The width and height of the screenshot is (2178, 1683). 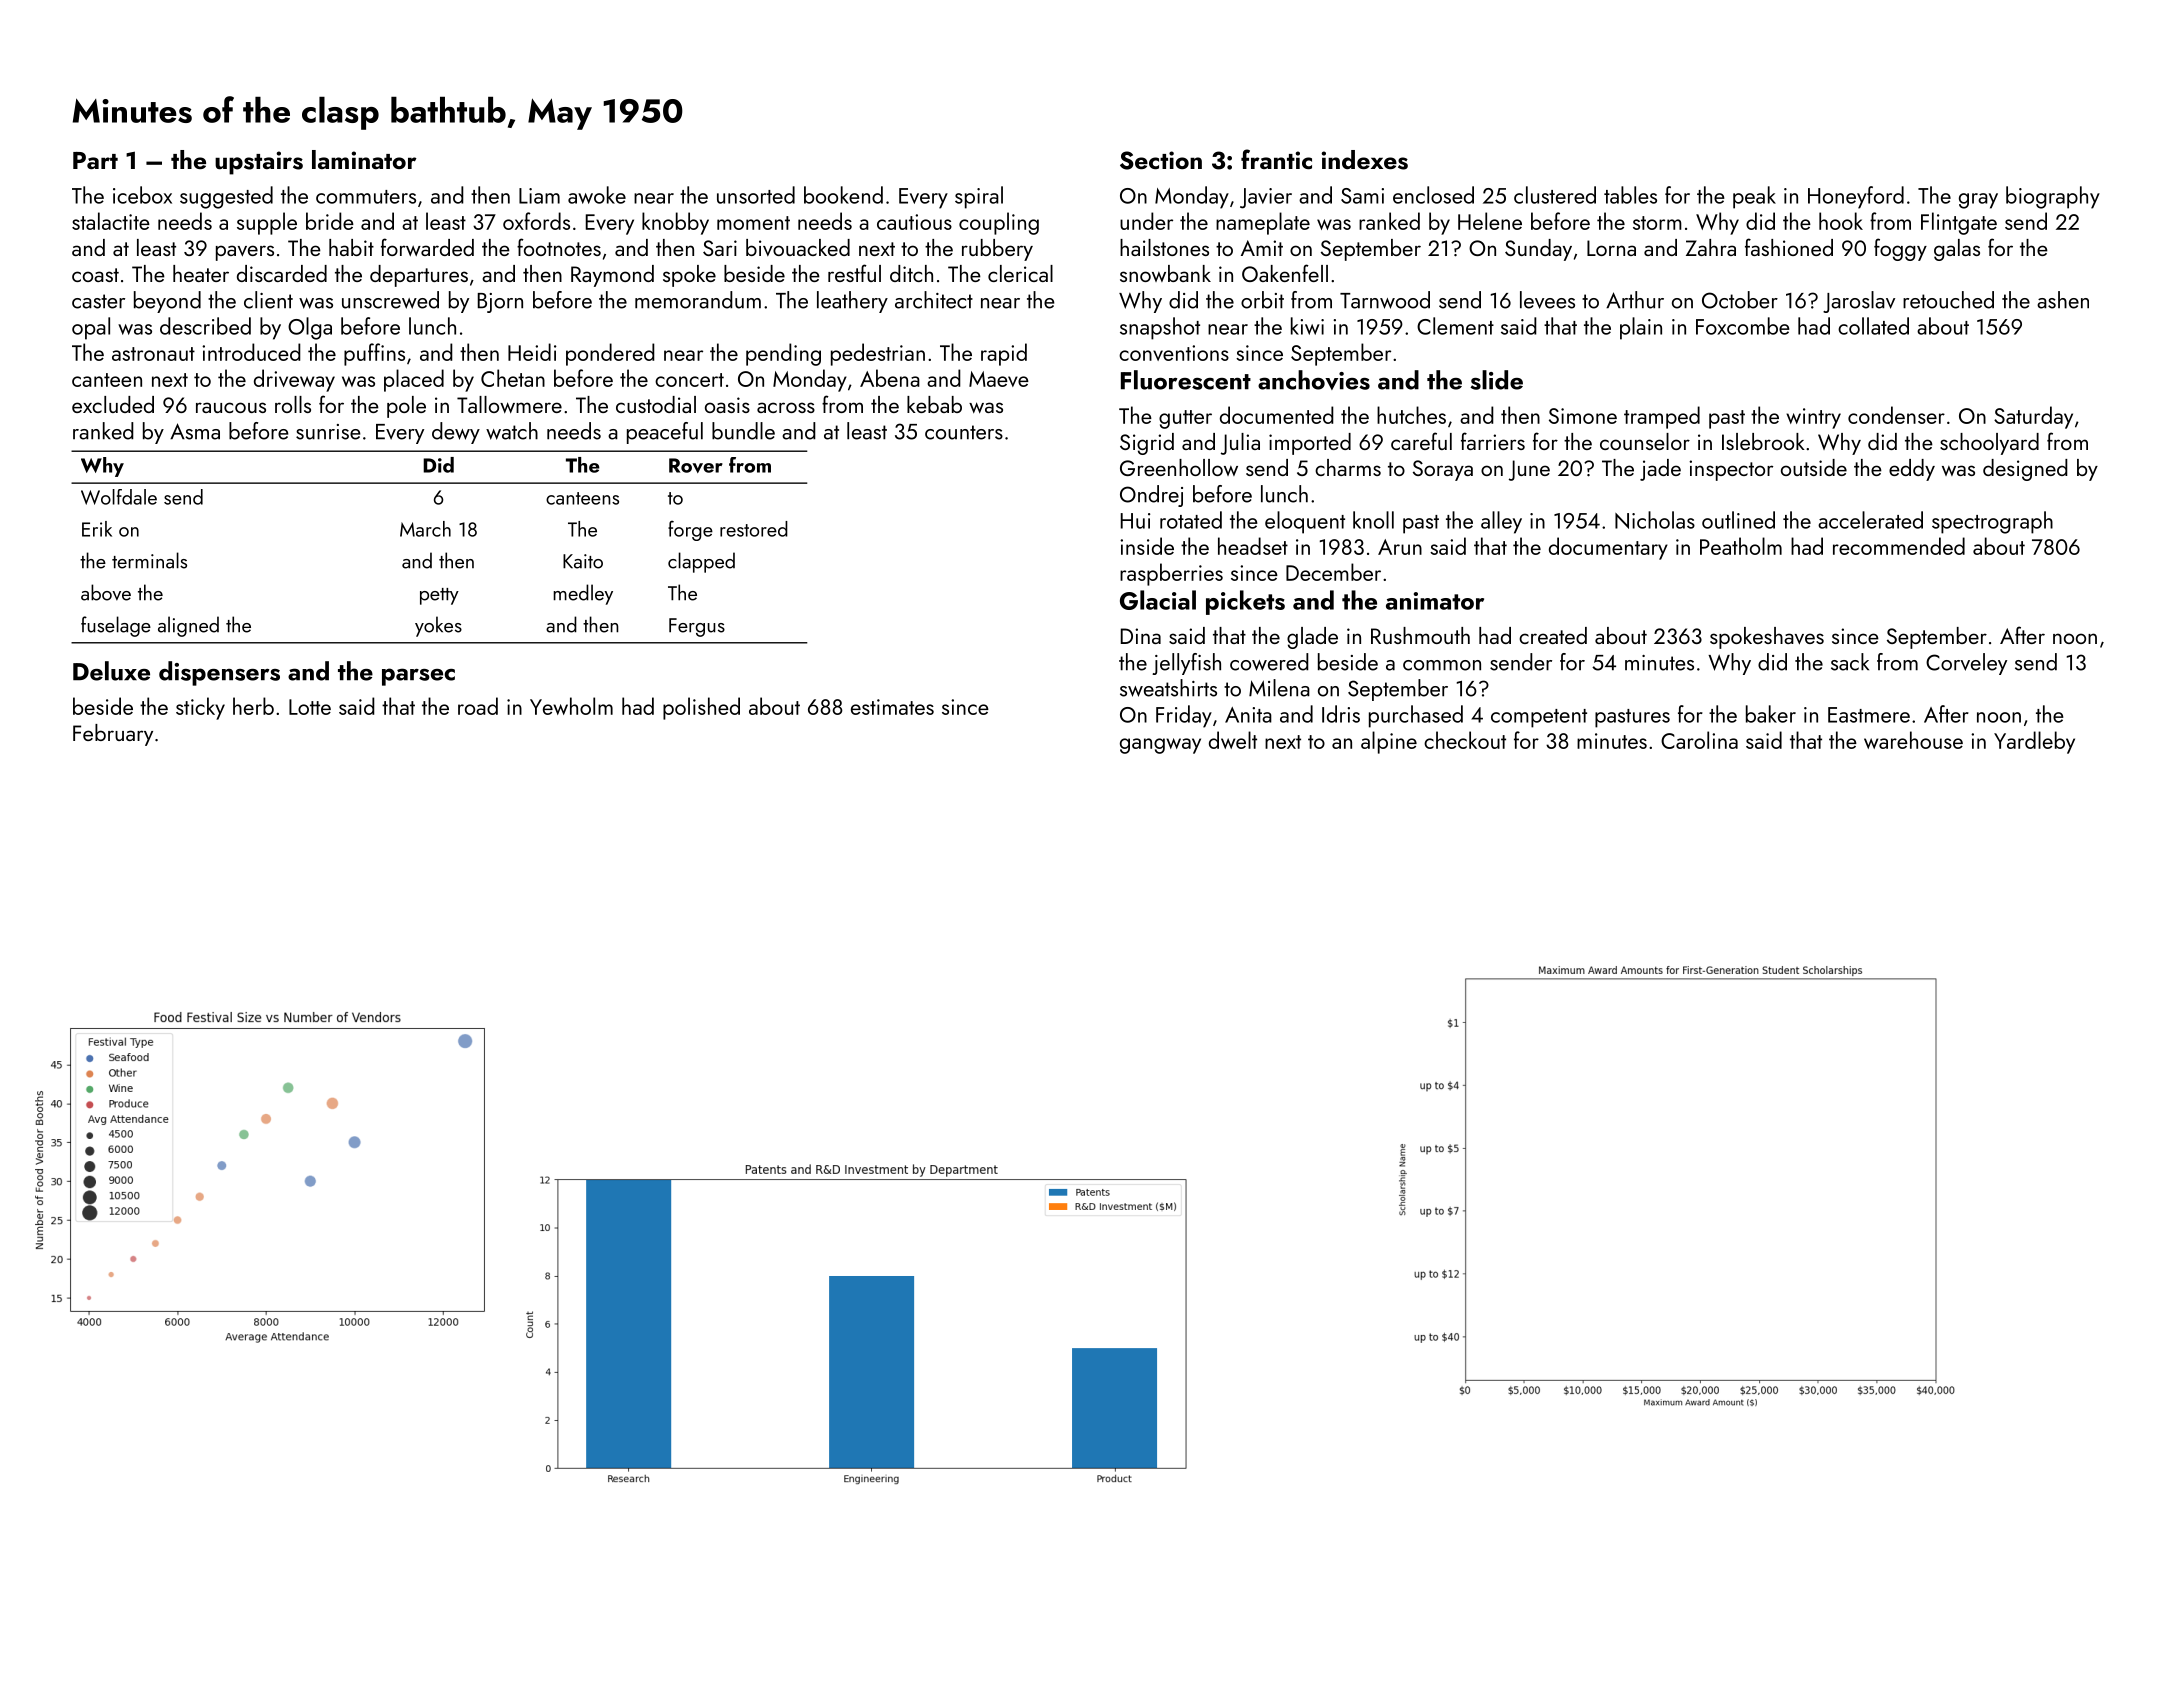 I want to click on Wolfdale, so click(x=119, y=497).
